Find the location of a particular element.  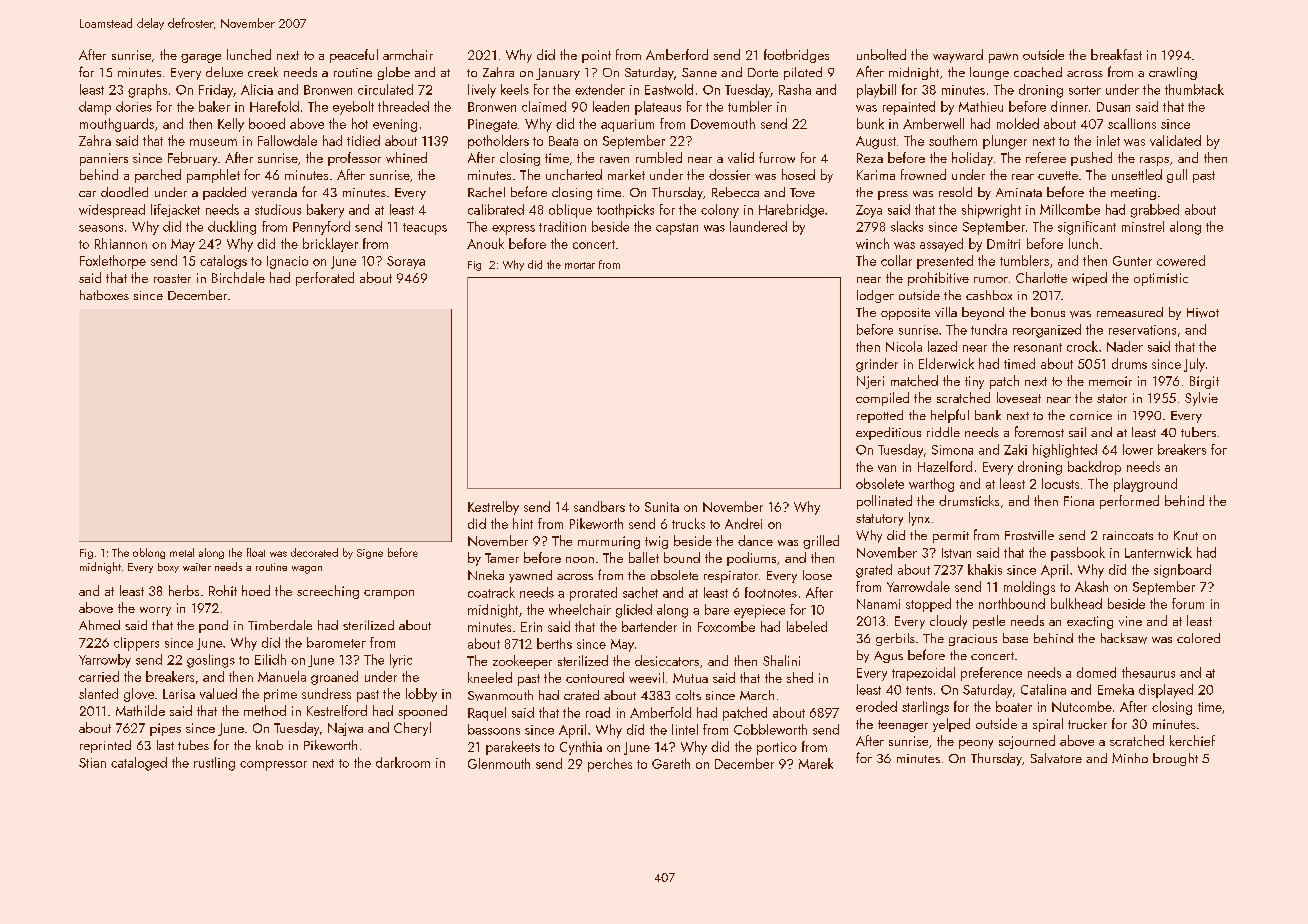

Stian is located at coordinates (92, 763).
